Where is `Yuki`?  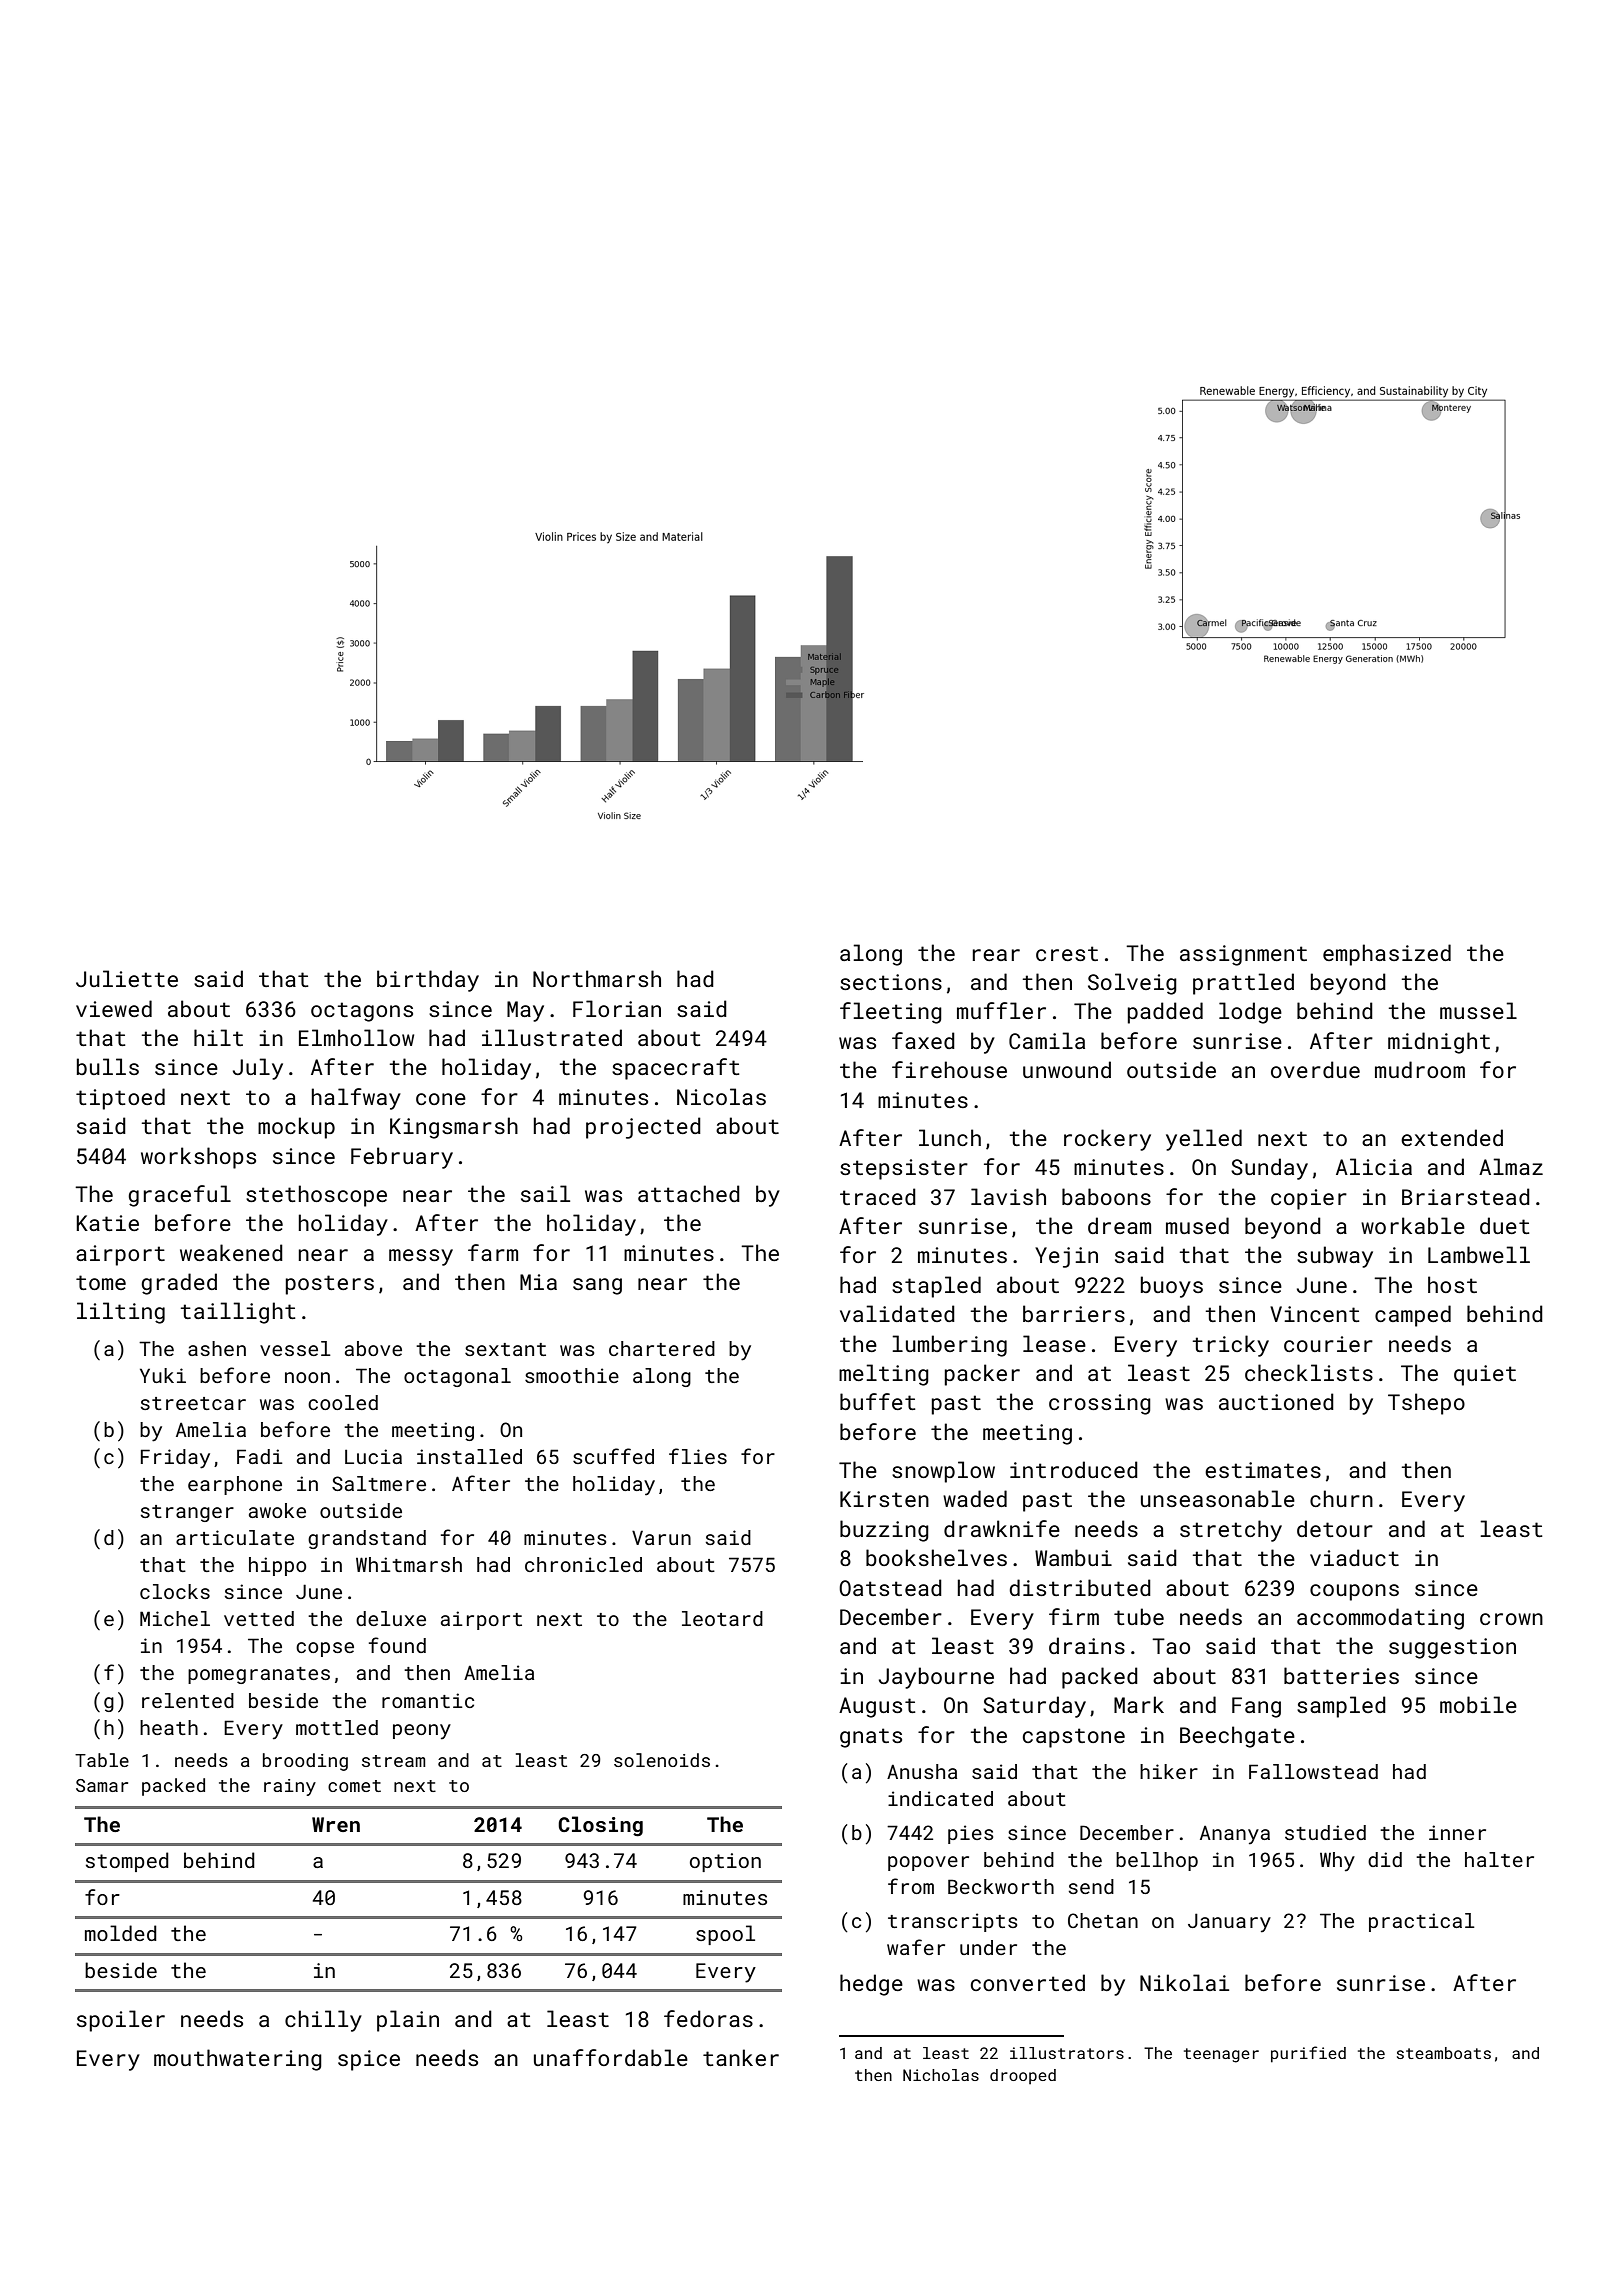 Yuki is located at coordinates (163, 1375).
